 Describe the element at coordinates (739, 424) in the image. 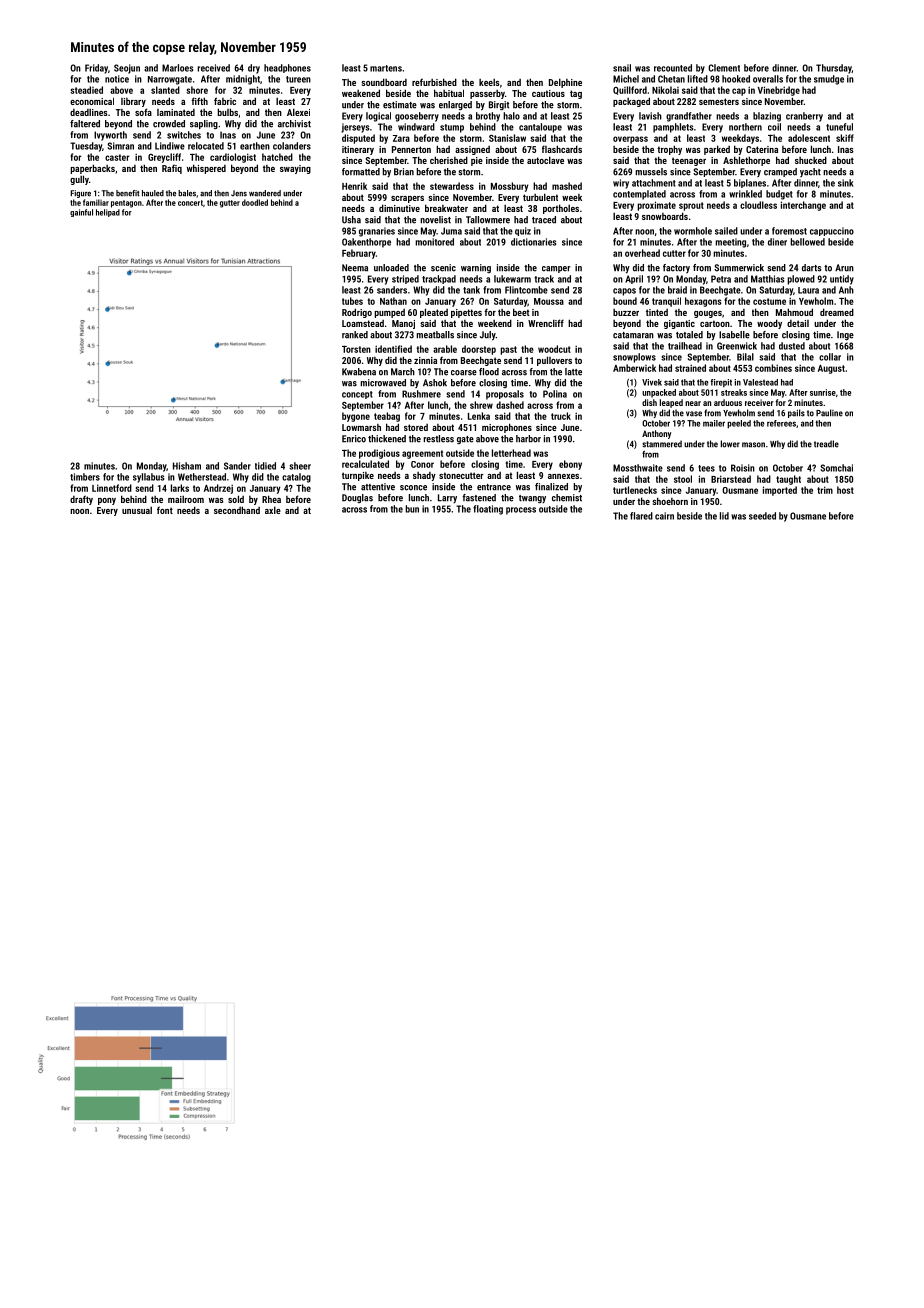

I see `peeled` at that location.
